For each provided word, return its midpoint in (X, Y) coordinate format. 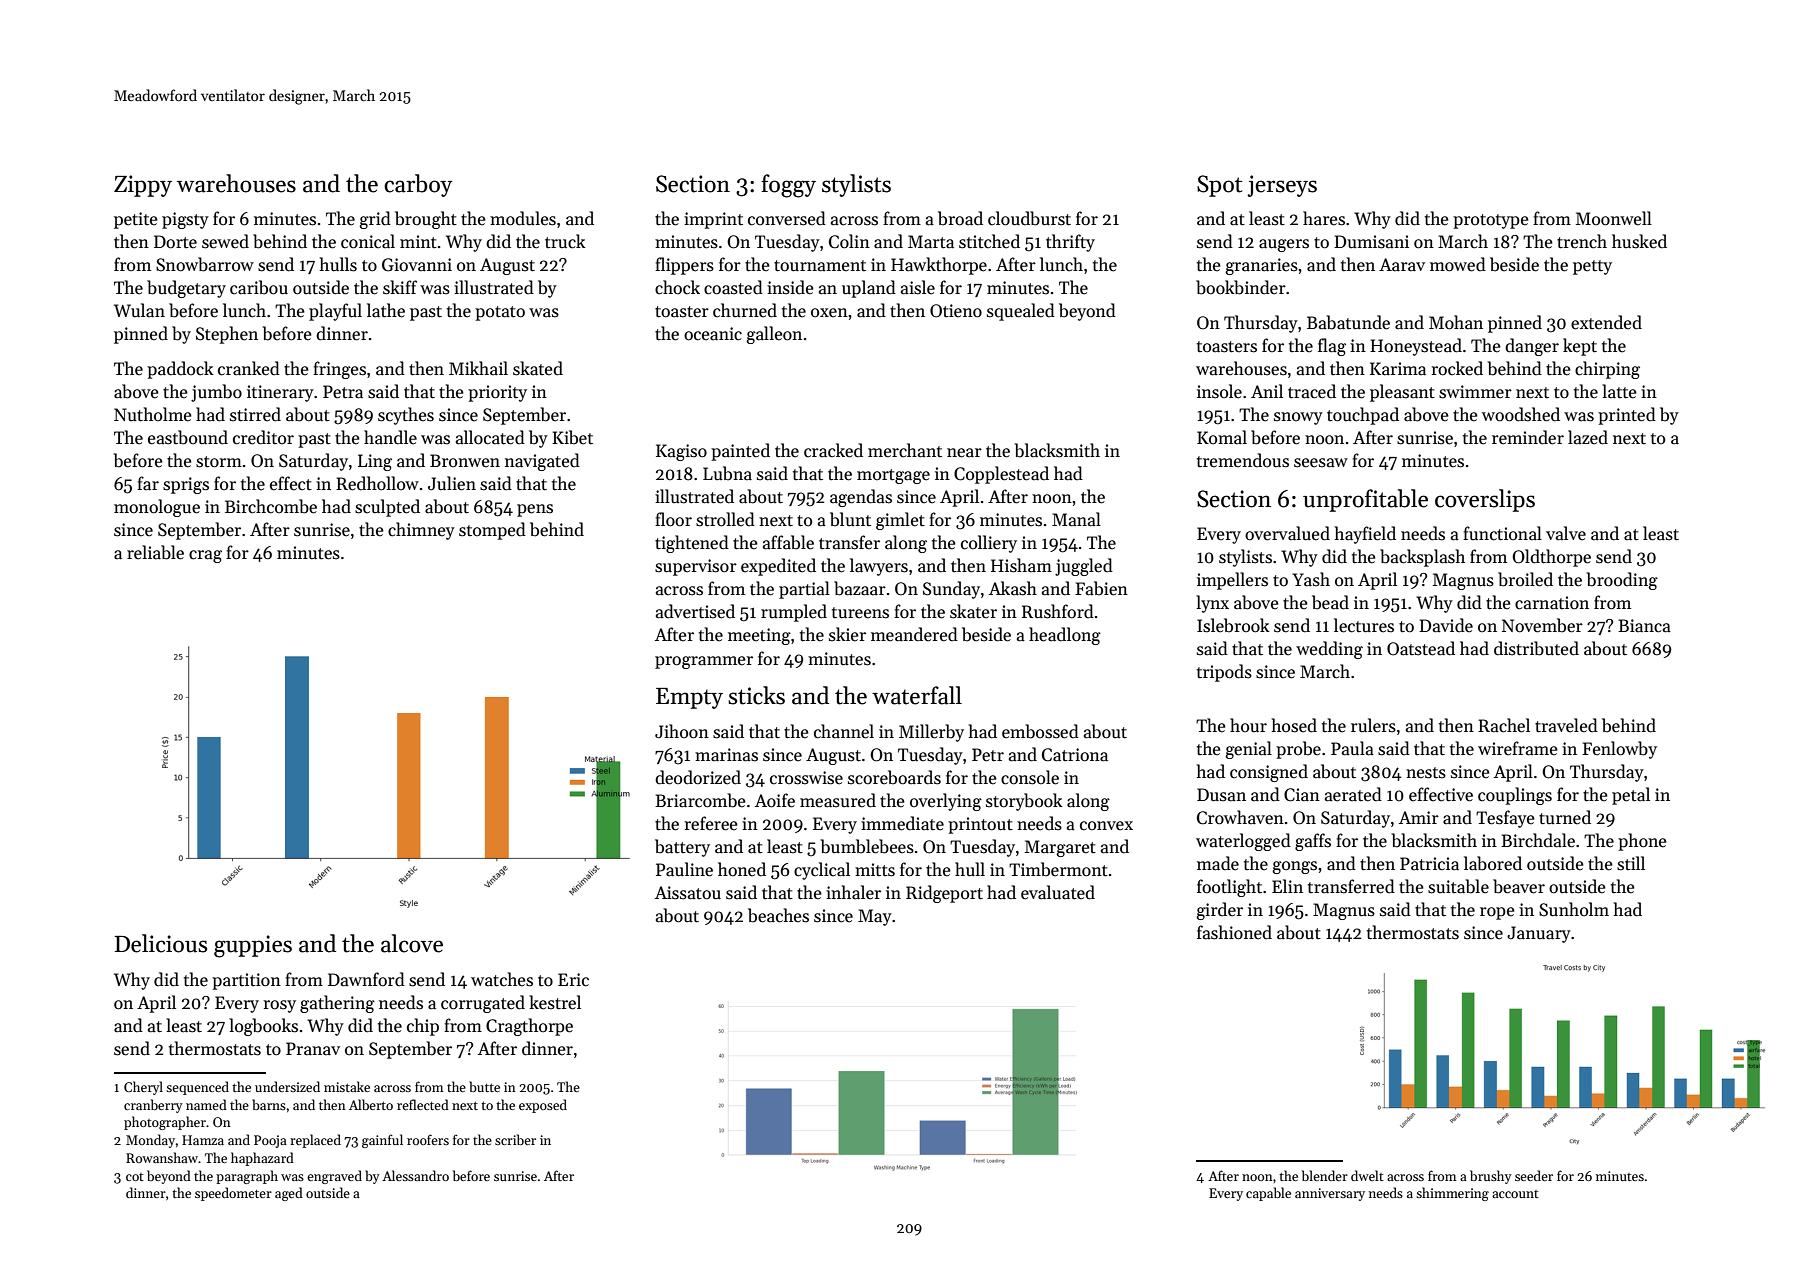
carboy (418, 185)
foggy (788, 186)
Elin (1287, 886)
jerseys (1282, 186)
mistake (347, 1086)
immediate (902, 823)
